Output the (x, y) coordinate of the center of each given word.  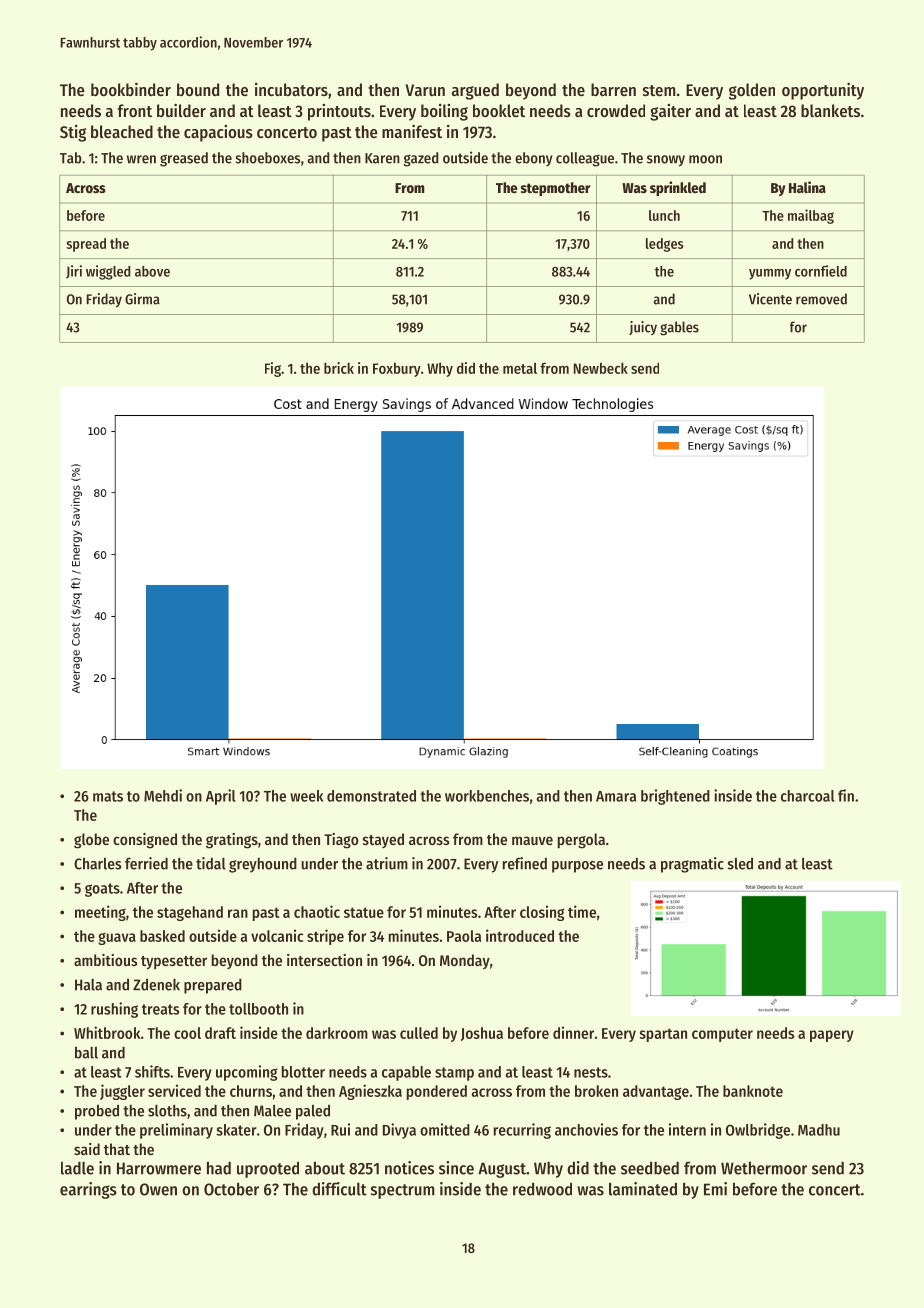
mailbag (811, 216)
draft (220, 1033)
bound (198, 89)
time (582, 911)
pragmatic (692, 865)
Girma (142, 299)
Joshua (482, 1034)
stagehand (190, 913)
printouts (339, 112)
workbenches (487, 796)
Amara (616, 796)
